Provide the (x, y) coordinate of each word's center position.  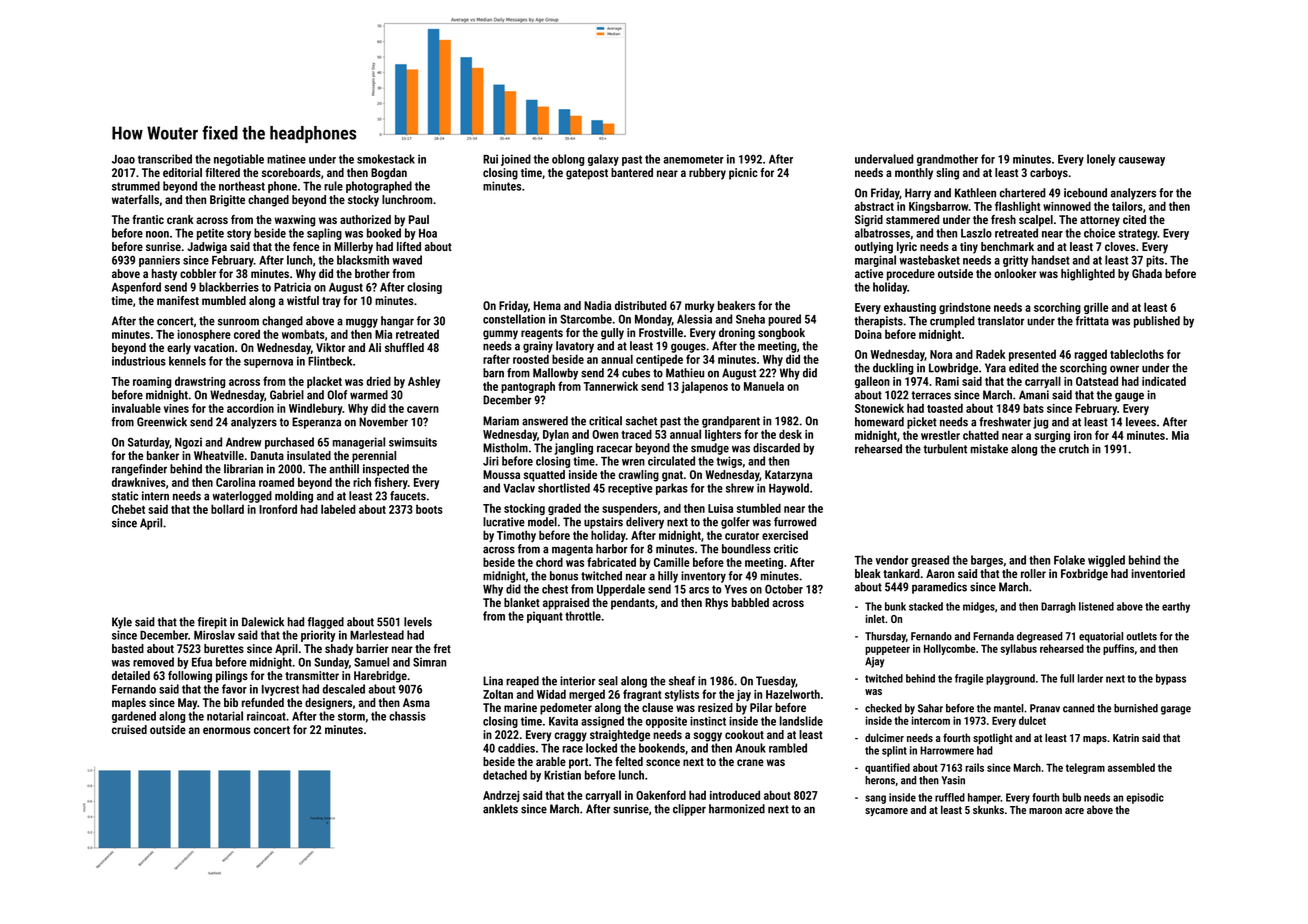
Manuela (764, 386)
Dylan (556, 435)
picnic (743, 174)
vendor (892, 560)
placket (324, 382)
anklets (500, 809)
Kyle (122, 623)
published (1157, 322)
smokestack (386, 159)
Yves (736, 589)
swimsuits (413, 442)
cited (1134, 219)
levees (1141, 422)
